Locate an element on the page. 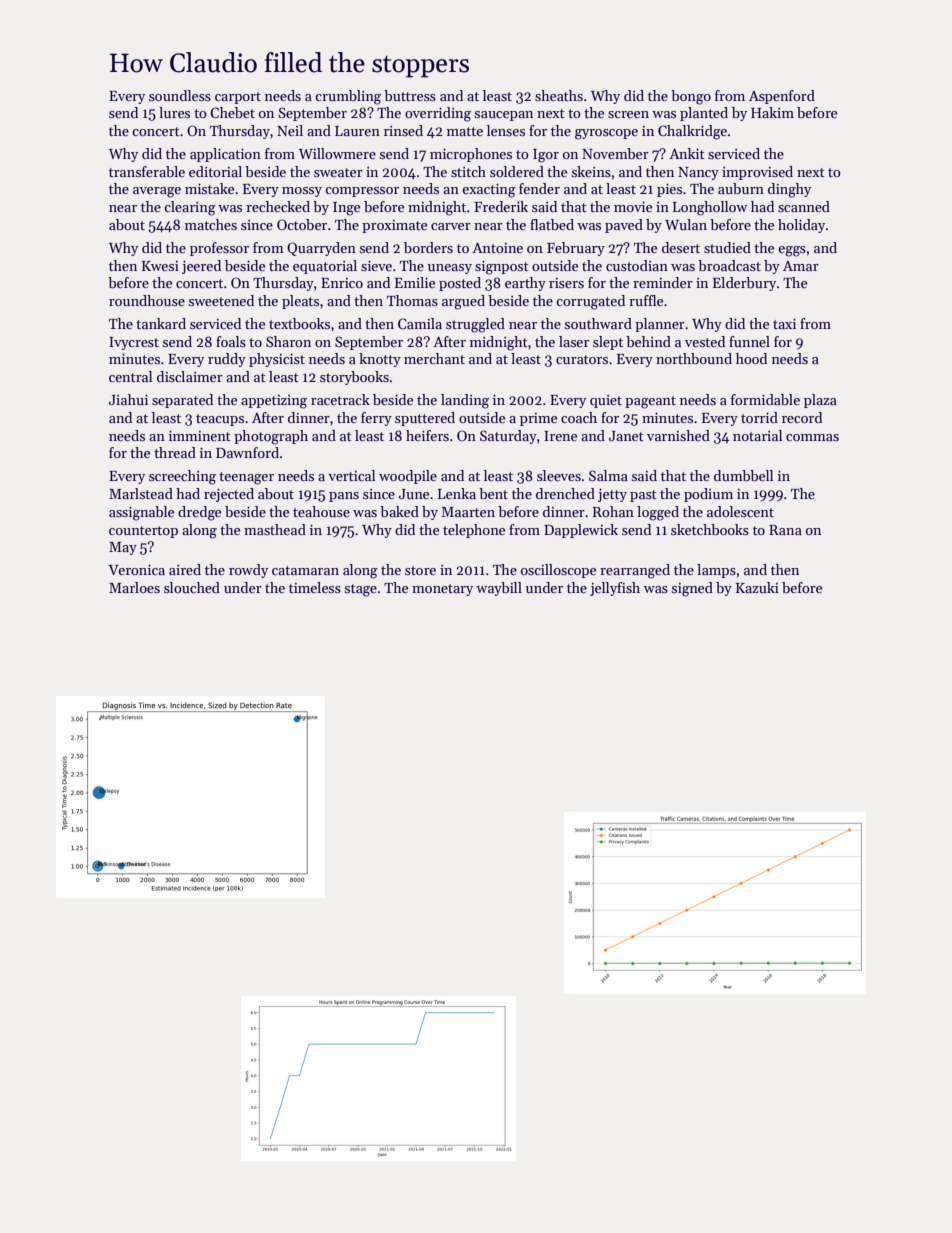 This page has width=952, height=1233. Willowmere is located at coordinates (337, 153).
